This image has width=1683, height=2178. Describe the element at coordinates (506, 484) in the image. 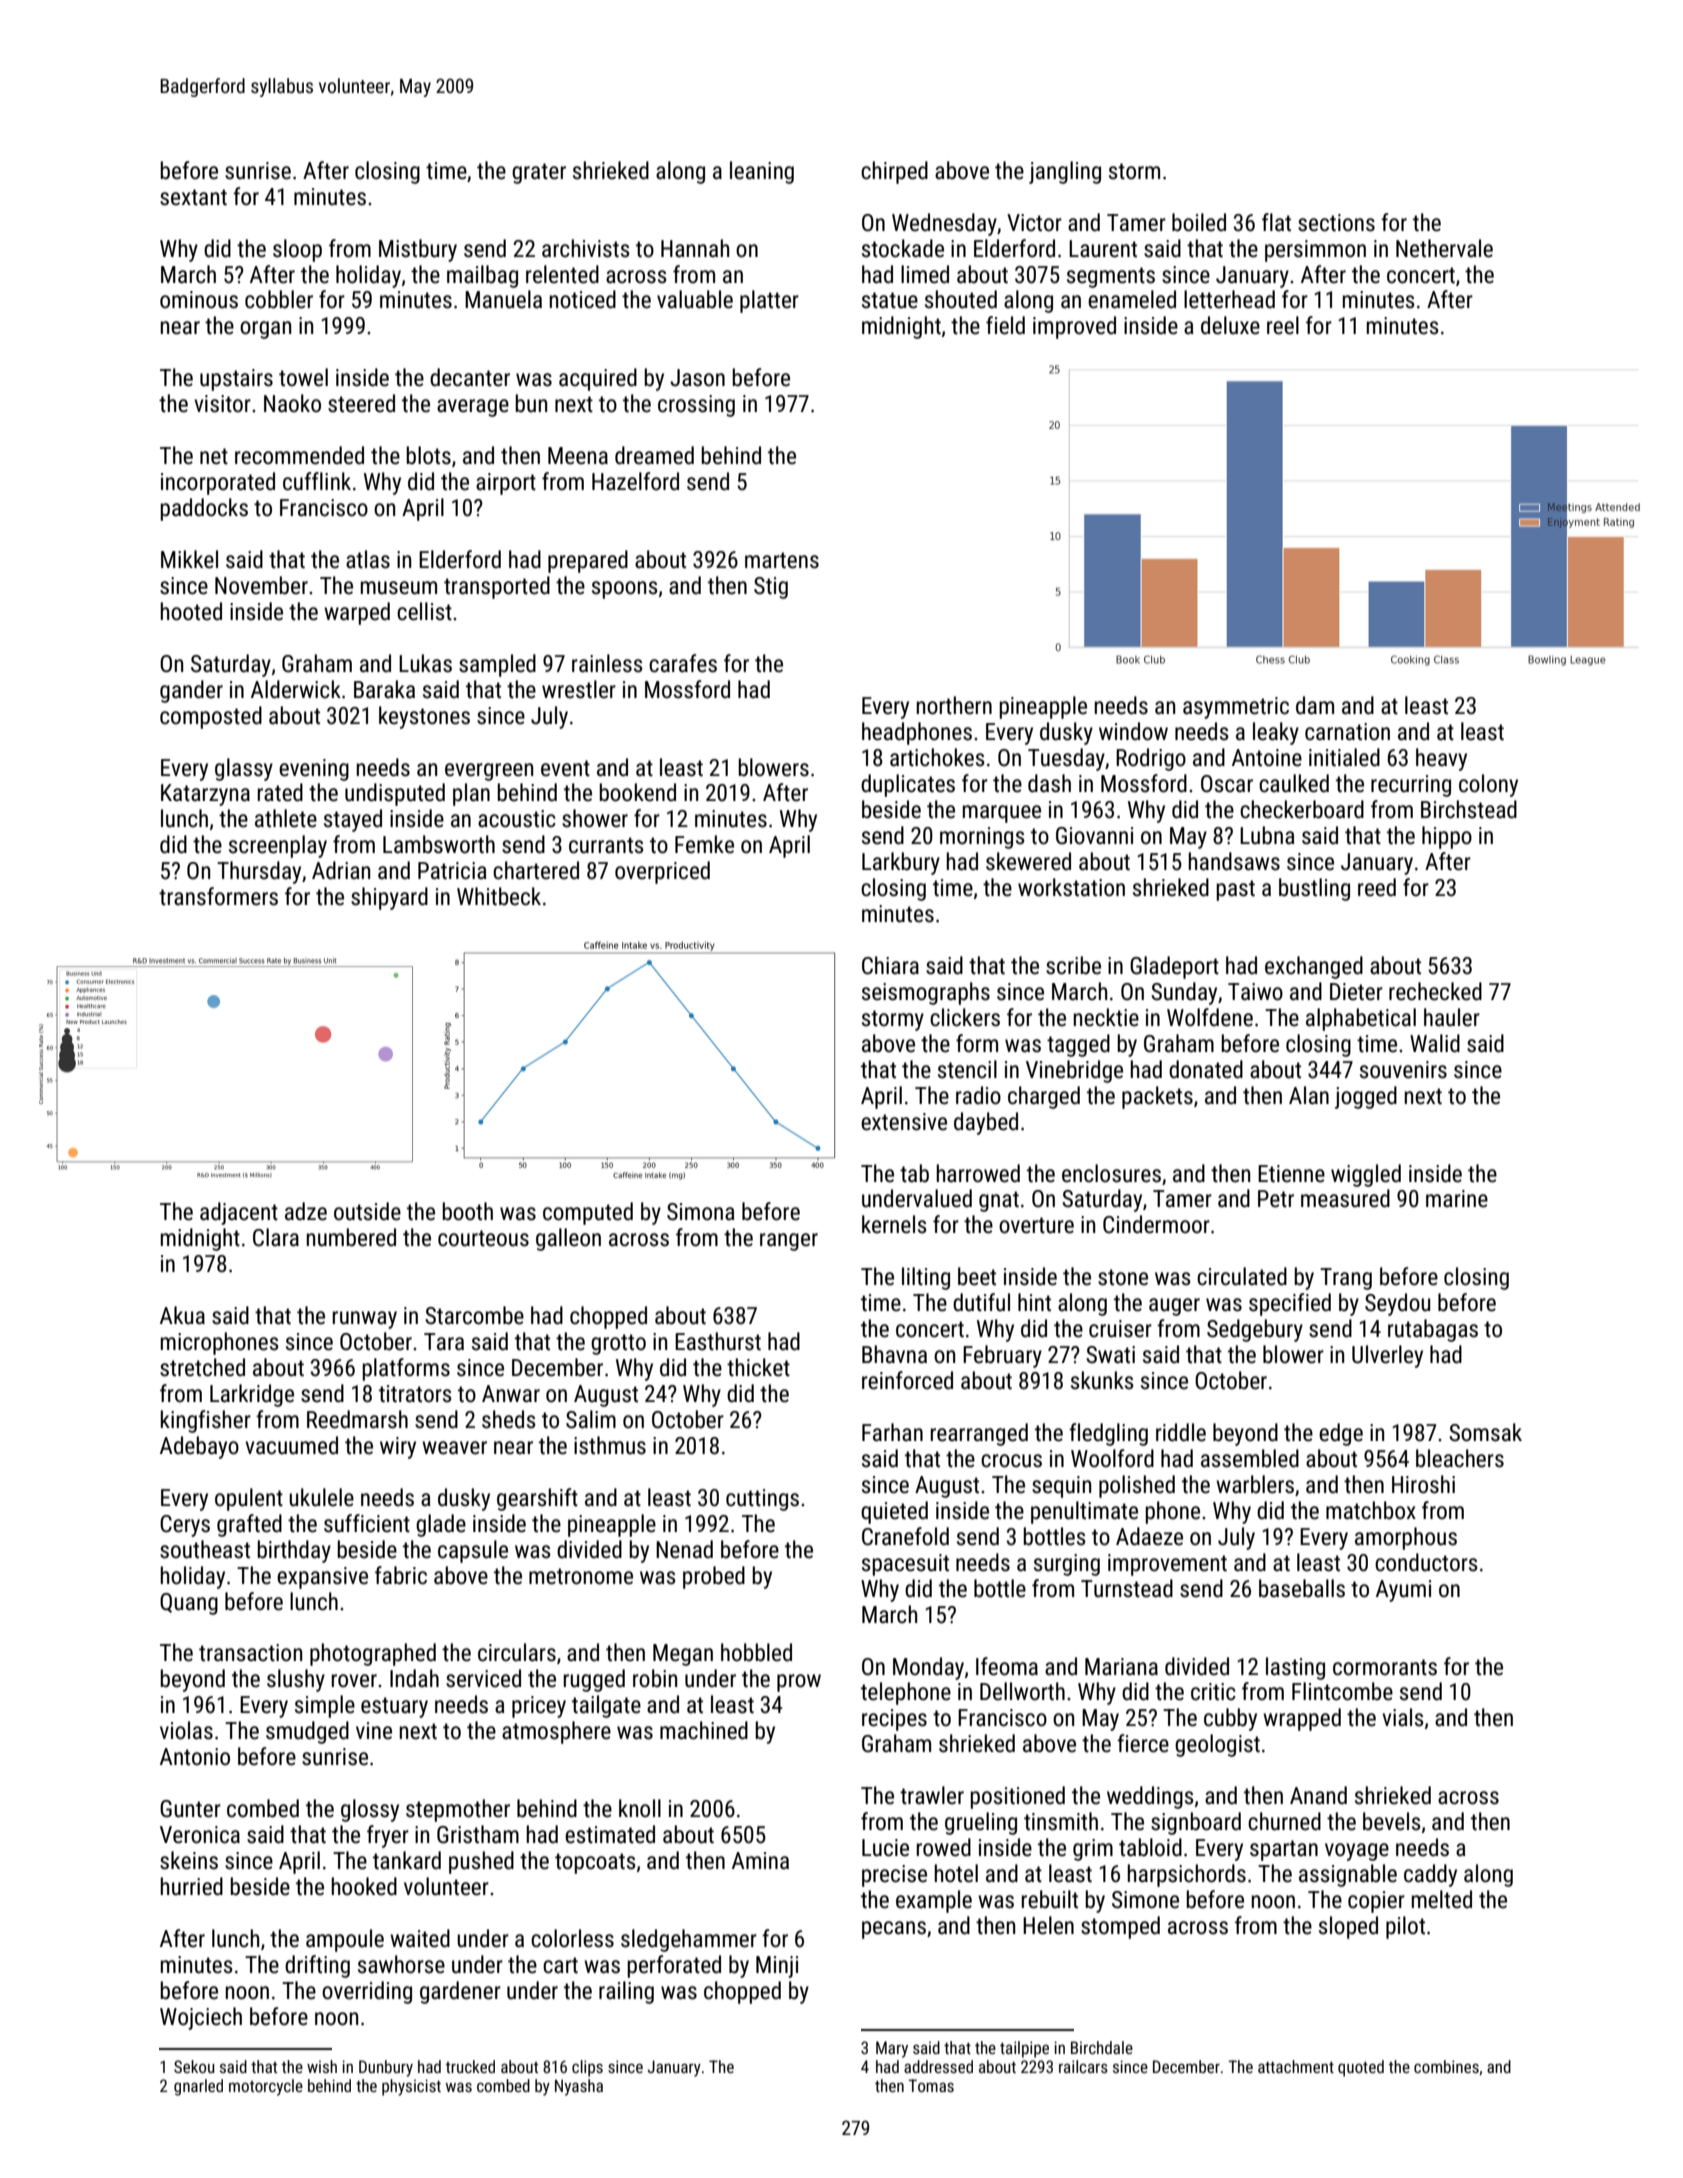

I see `airport` at that location.
